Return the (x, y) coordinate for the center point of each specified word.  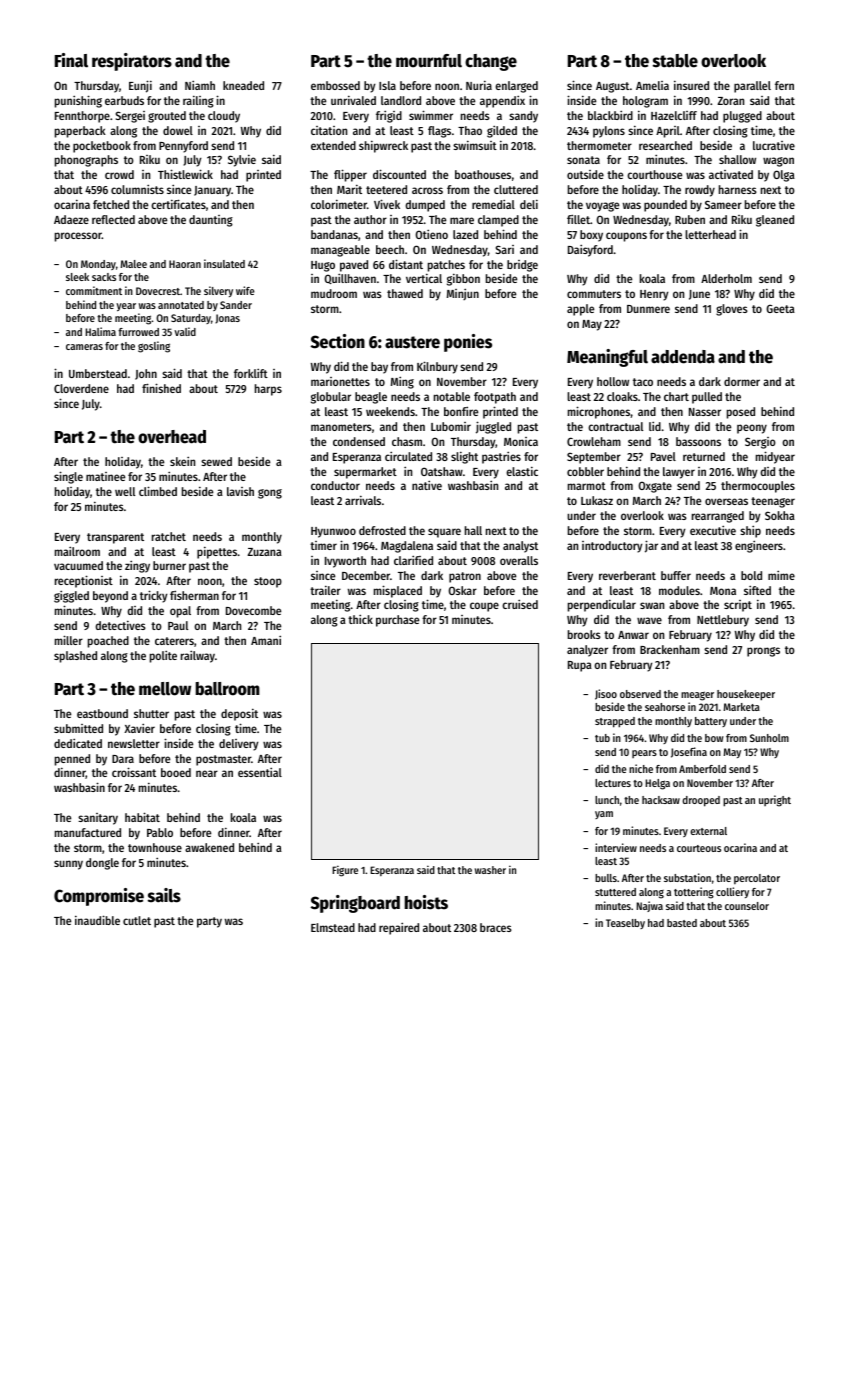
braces (496, 927)
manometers (341, 427)
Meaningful (607, 358)
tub (602, 738)
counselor (747, 906)
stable (675, 61)
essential (260, 772)
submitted (78, 728)
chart (676, 396)
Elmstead (333, 927)
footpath (495, 398)
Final (71, 60)
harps (268, 390)
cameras (84, 347)
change (491, 62)
